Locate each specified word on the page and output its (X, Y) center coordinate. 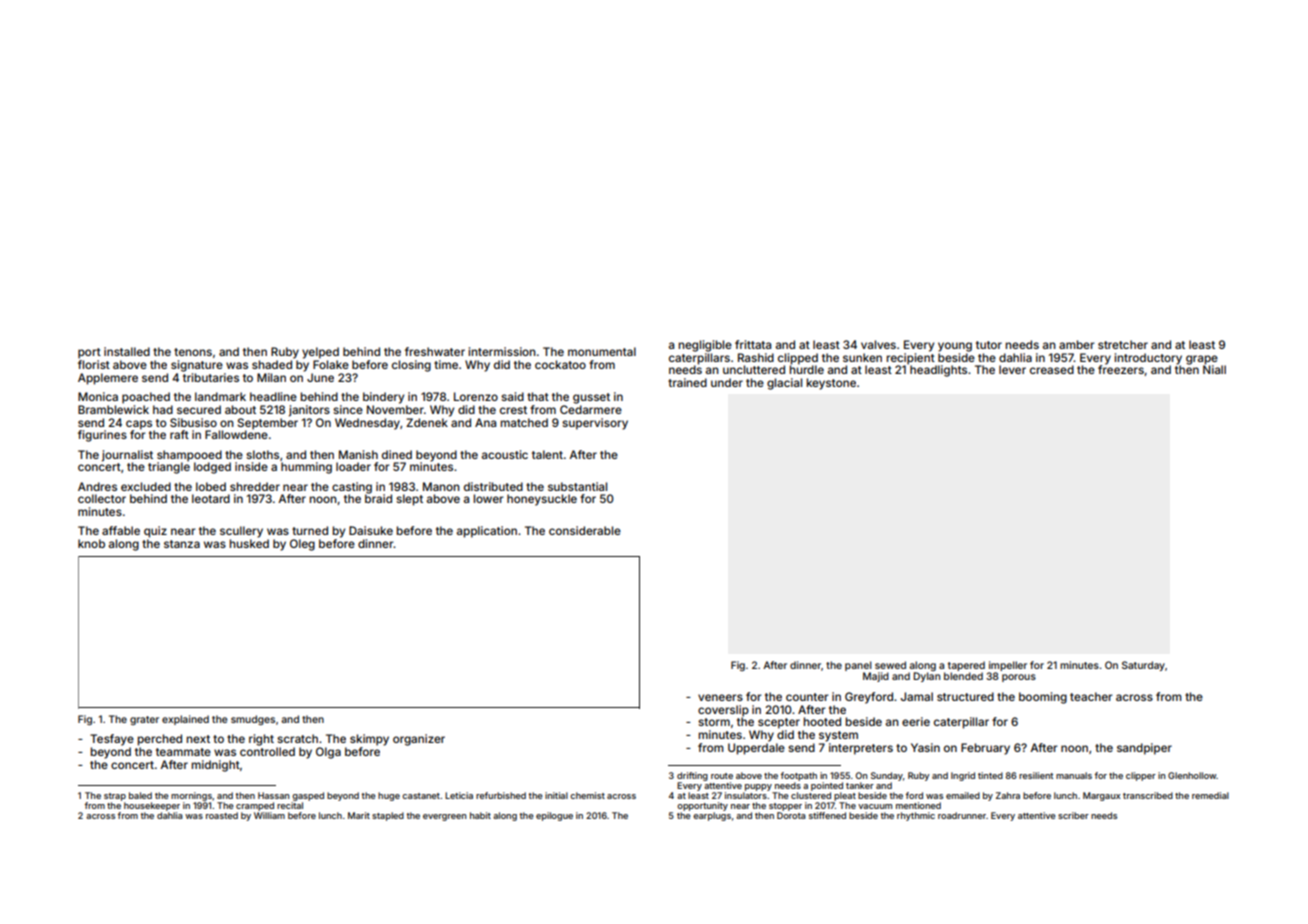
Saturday (1143, 666)
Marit (359, 815)
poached (146, 398)
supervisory (595, 424)
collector (102, 498)
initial (556, 795)
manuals (1074, 775)
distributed (493, 486)
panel (858, 666)
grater (144, 720)
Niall (1214, 369)
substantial (577, 486)
